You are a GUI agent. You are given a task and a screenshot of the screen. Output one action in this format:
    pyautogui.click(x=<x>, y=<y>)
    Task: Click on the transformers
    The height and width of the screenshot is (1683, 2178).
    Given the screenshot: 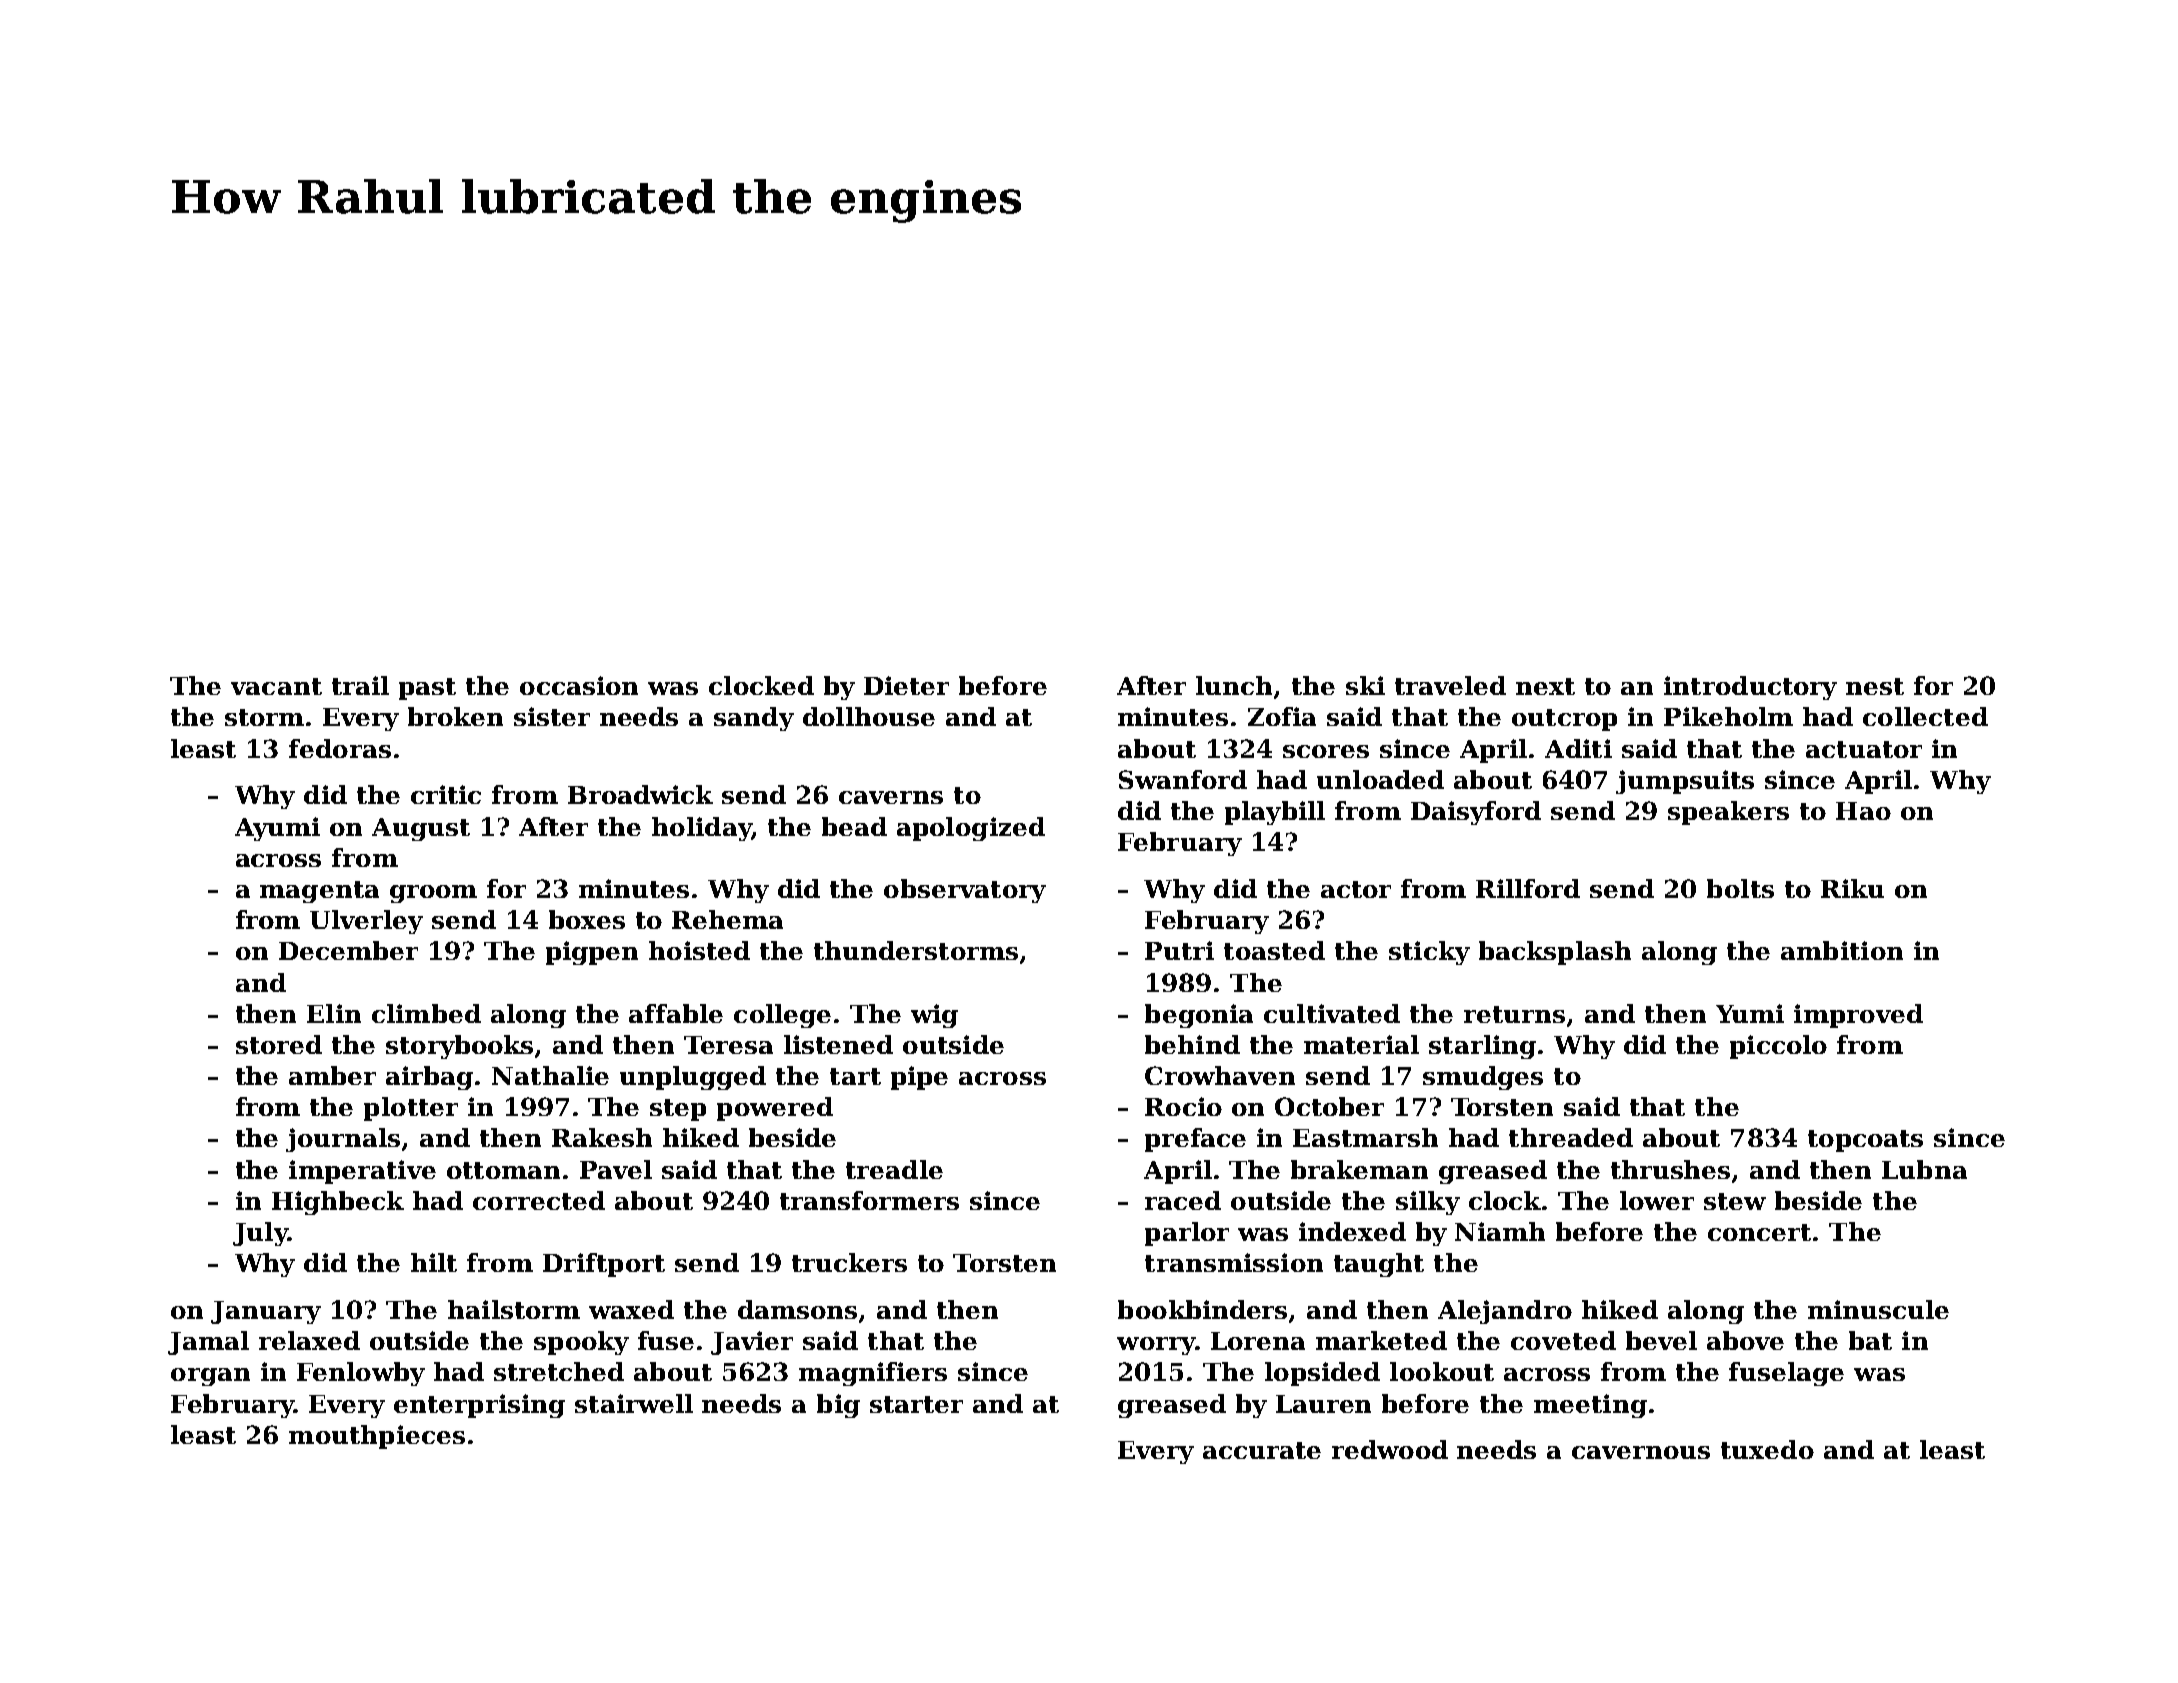 What is the action you would take?
    pyautogui.click(x=869, y=1200)
